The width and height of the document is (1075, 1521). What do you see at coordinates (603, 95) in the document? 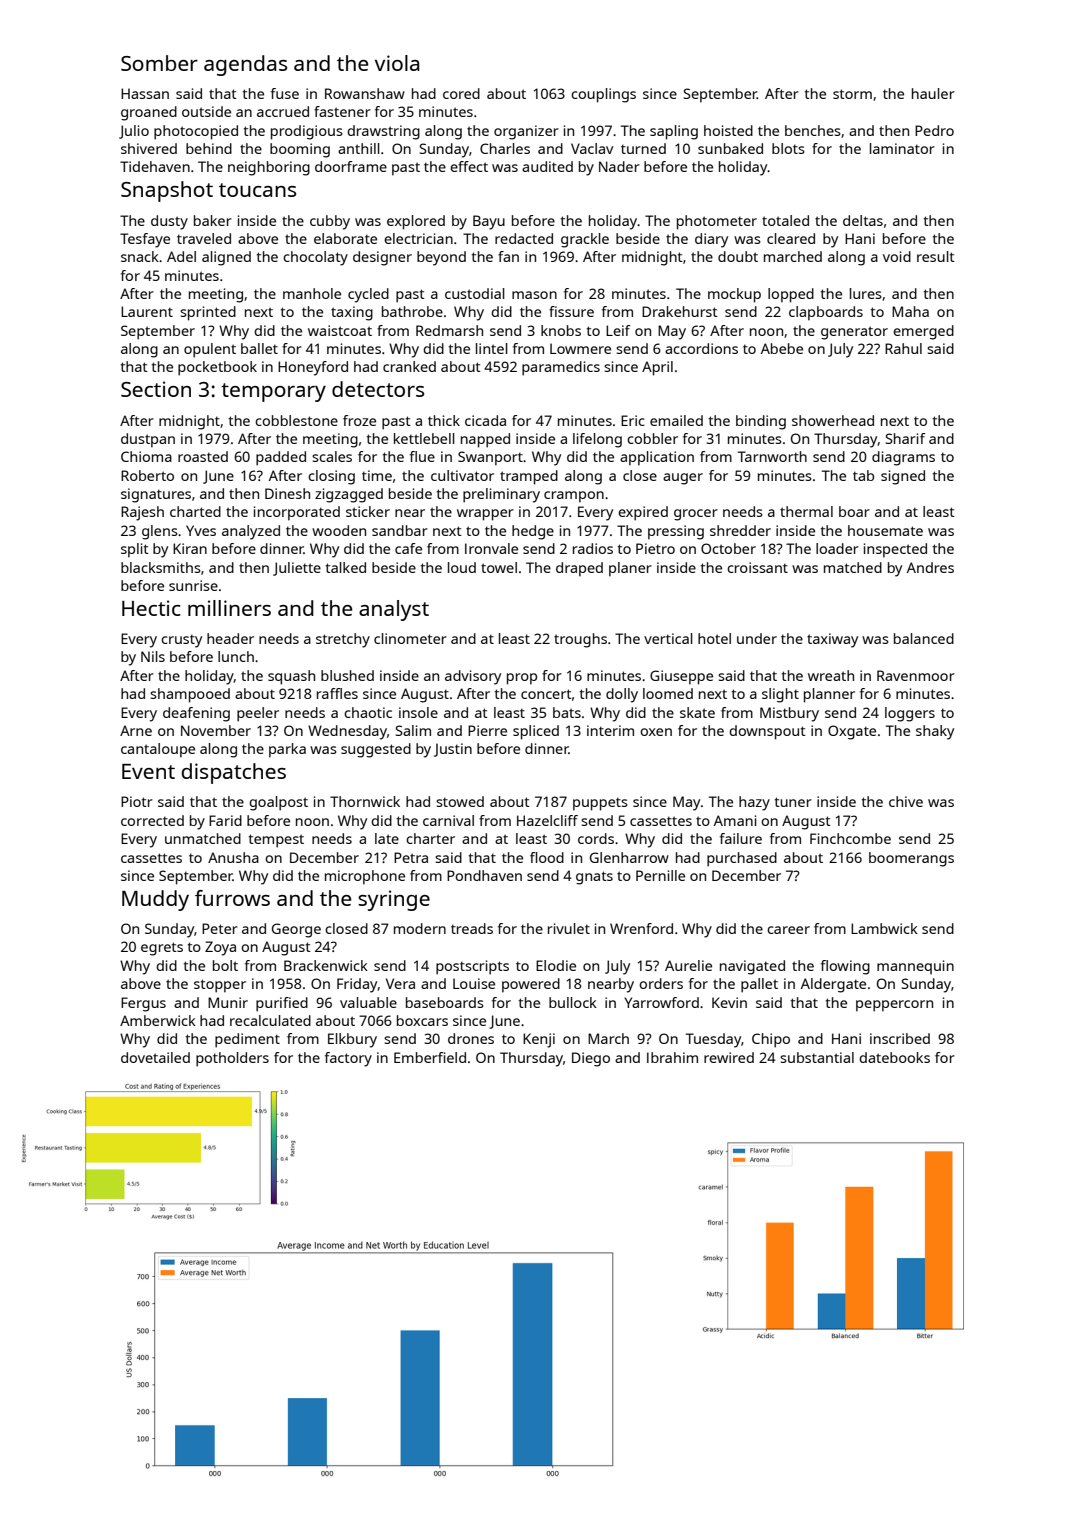
I see `couplings` at bounding box center [603, 95].
